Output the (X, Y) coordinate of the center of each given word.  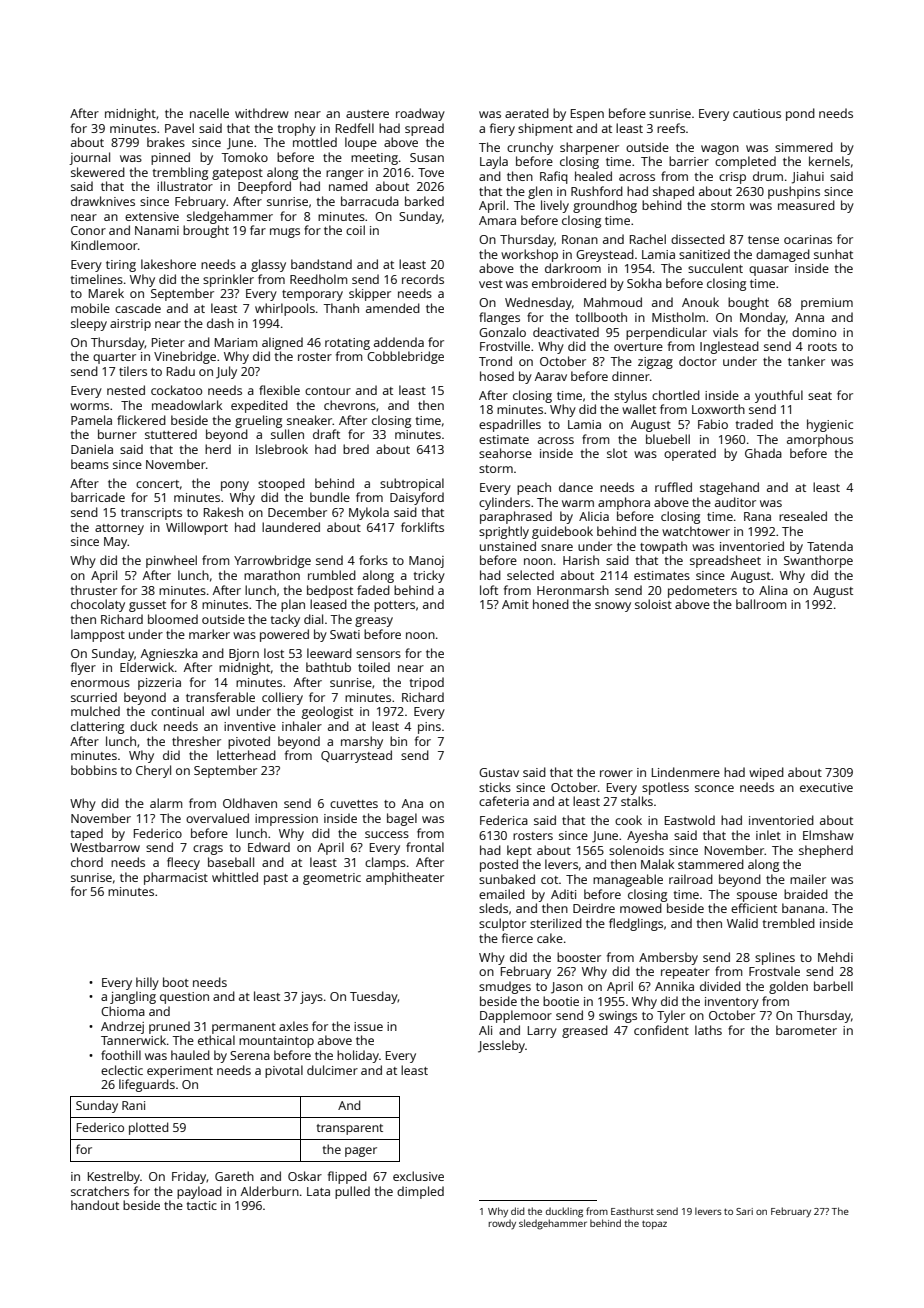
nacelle (209, 113)
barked (424, 201)
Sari (744, 1211)
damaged (783, 255)
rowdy (502, 1224)
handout (95, 1205)
